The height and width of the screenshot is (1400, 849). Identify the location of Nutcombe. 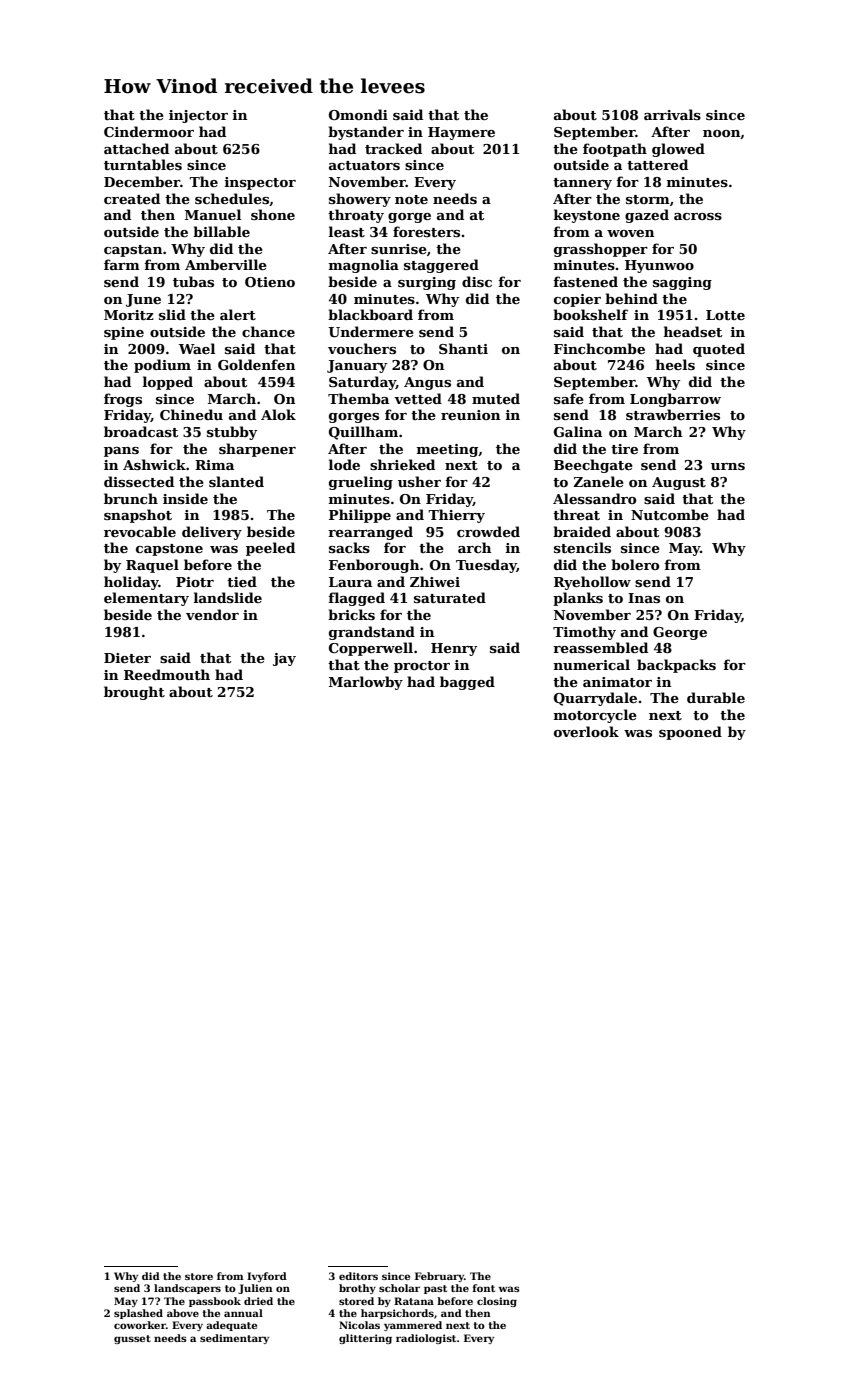
(670, 514).
